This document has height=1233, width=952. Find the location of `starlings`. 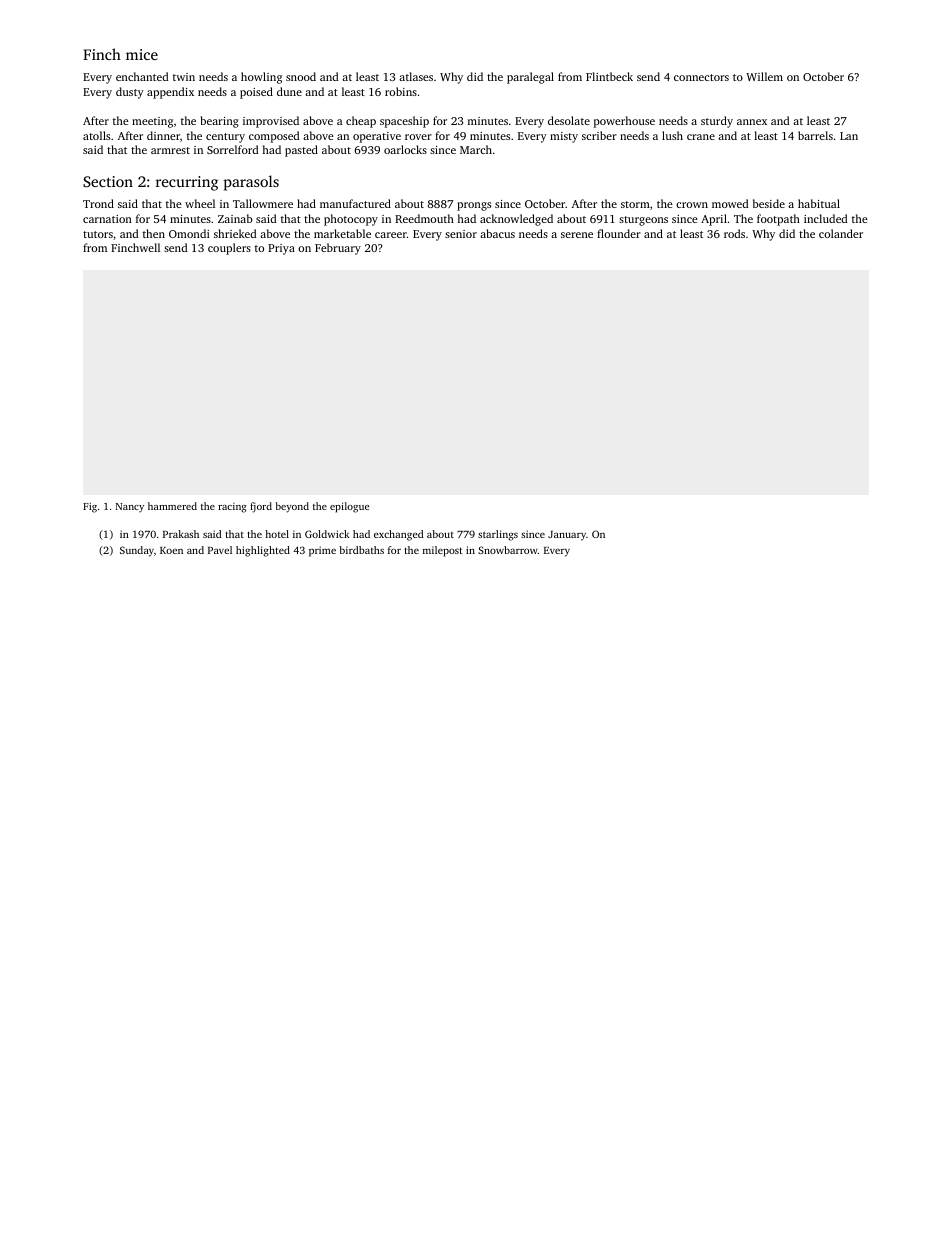

starlings is located at coordinates (498, 535).
